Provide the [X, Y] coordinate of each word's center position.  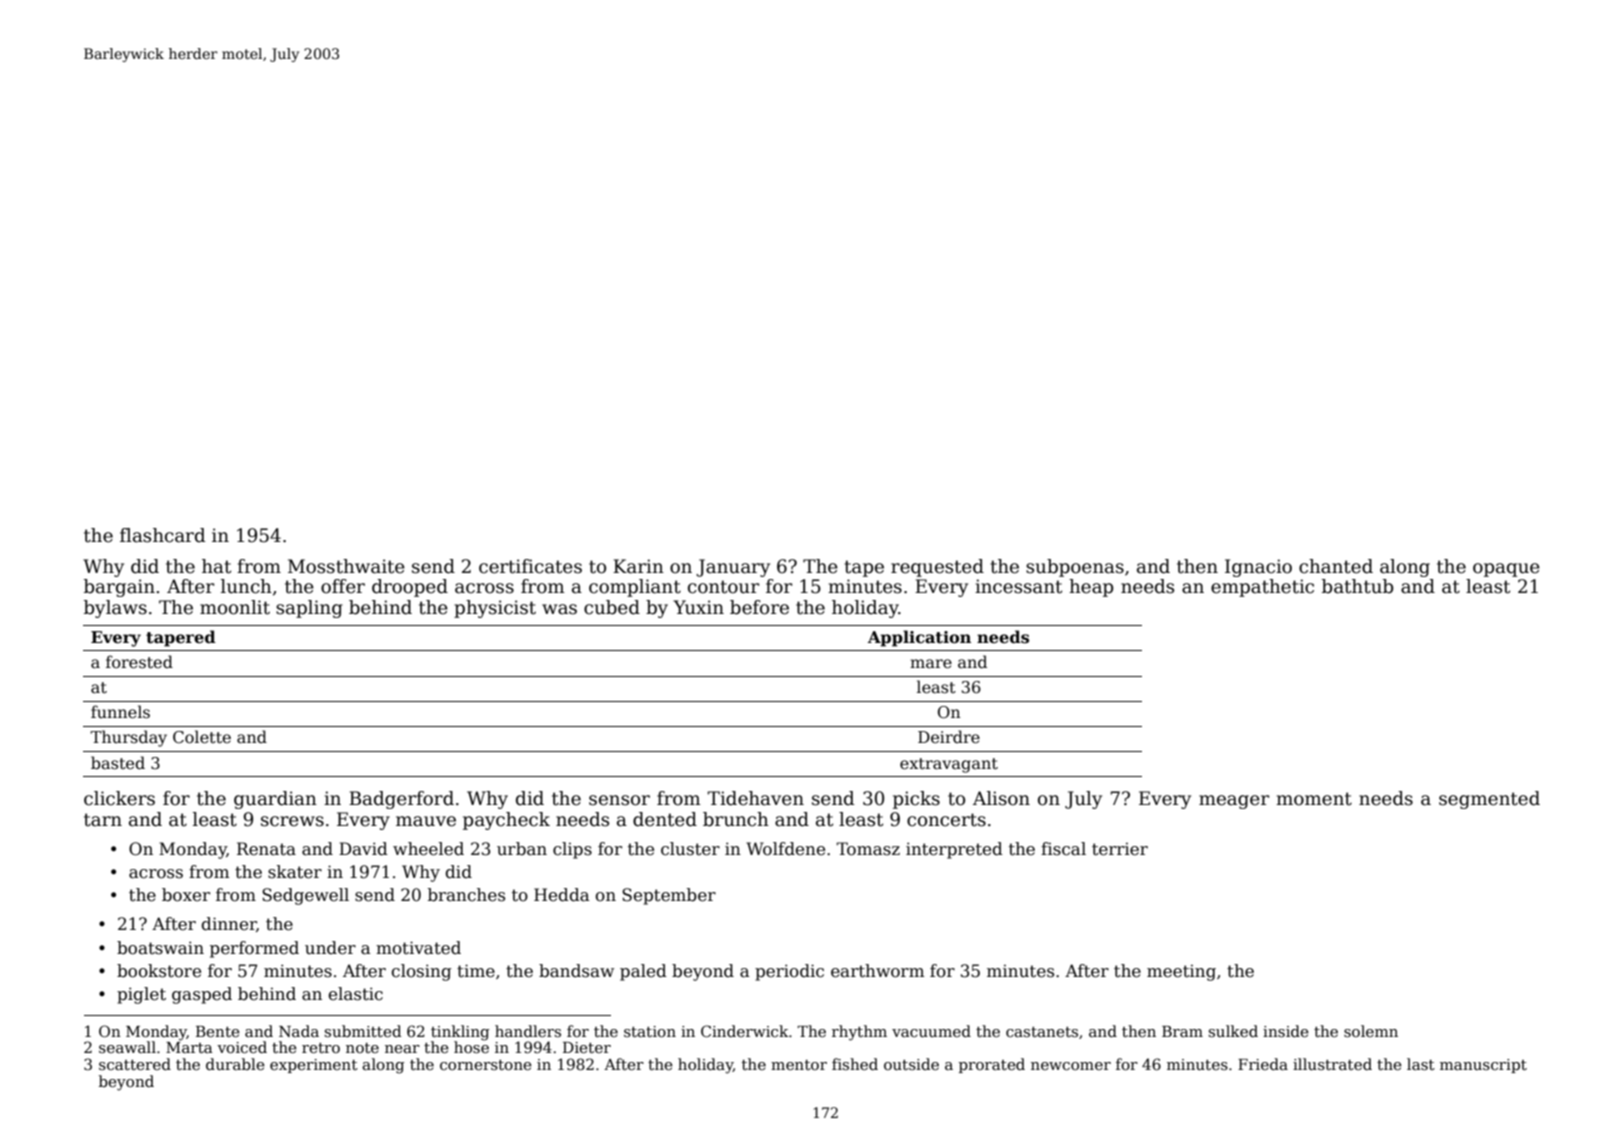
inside [1286, 1031]
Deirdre [949, 737]
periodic [789, 972]
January [733, 568]
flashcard [162, 535]
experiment [314, 1066]
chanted [1336, 566]
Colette [202, 737]
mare [931, 664]
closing [421, 972]
